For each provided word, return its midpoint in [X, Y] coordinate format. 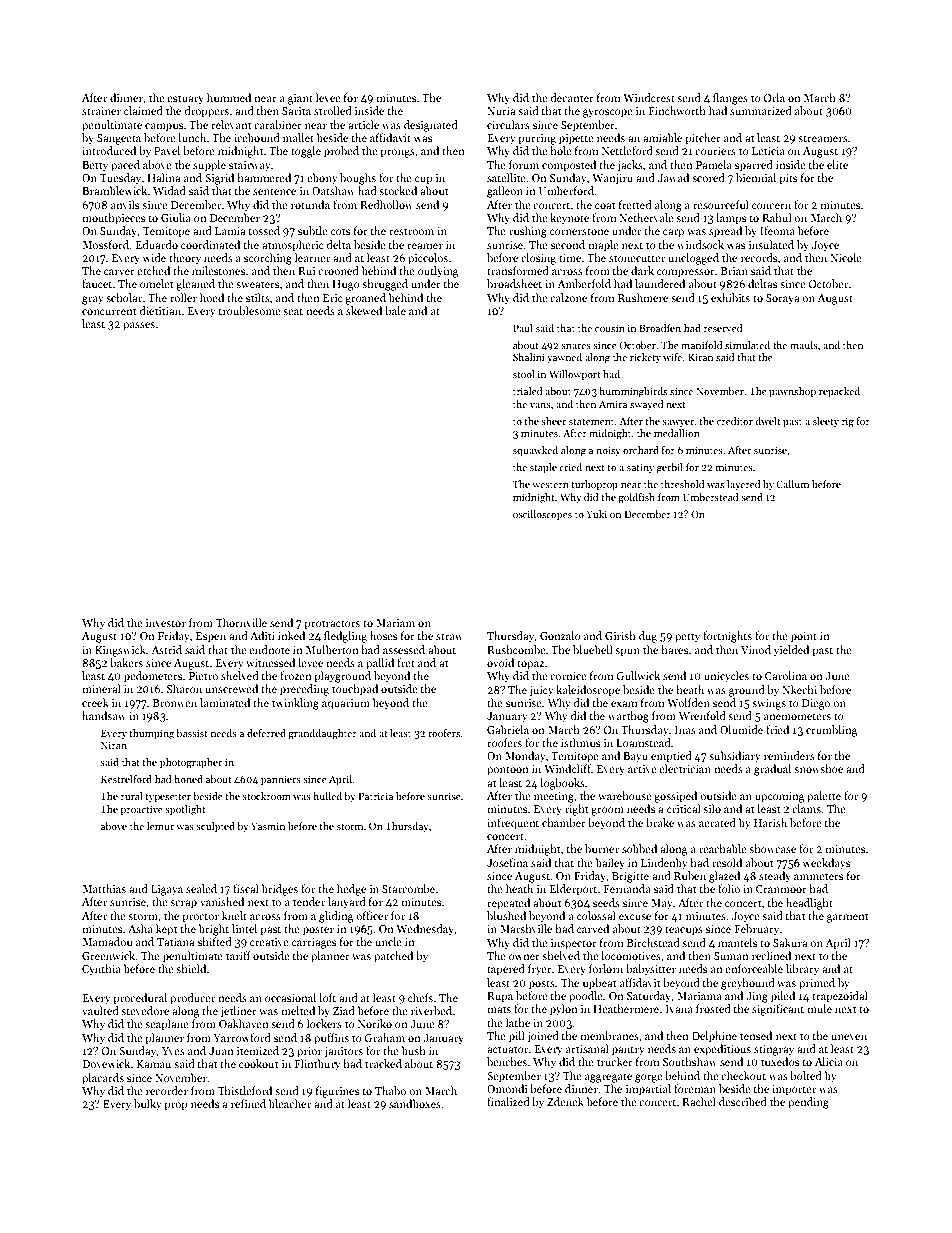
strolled [333, 110]
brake [660, 822]
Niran [114, 745]
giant [300, 99]
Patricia [376, 796]
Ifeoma [777, 230]
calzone [568, 297]
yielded [791, 650]
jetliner [238, 1012]
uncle [388, 941]
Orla [774, 97]
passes [139, 326]
